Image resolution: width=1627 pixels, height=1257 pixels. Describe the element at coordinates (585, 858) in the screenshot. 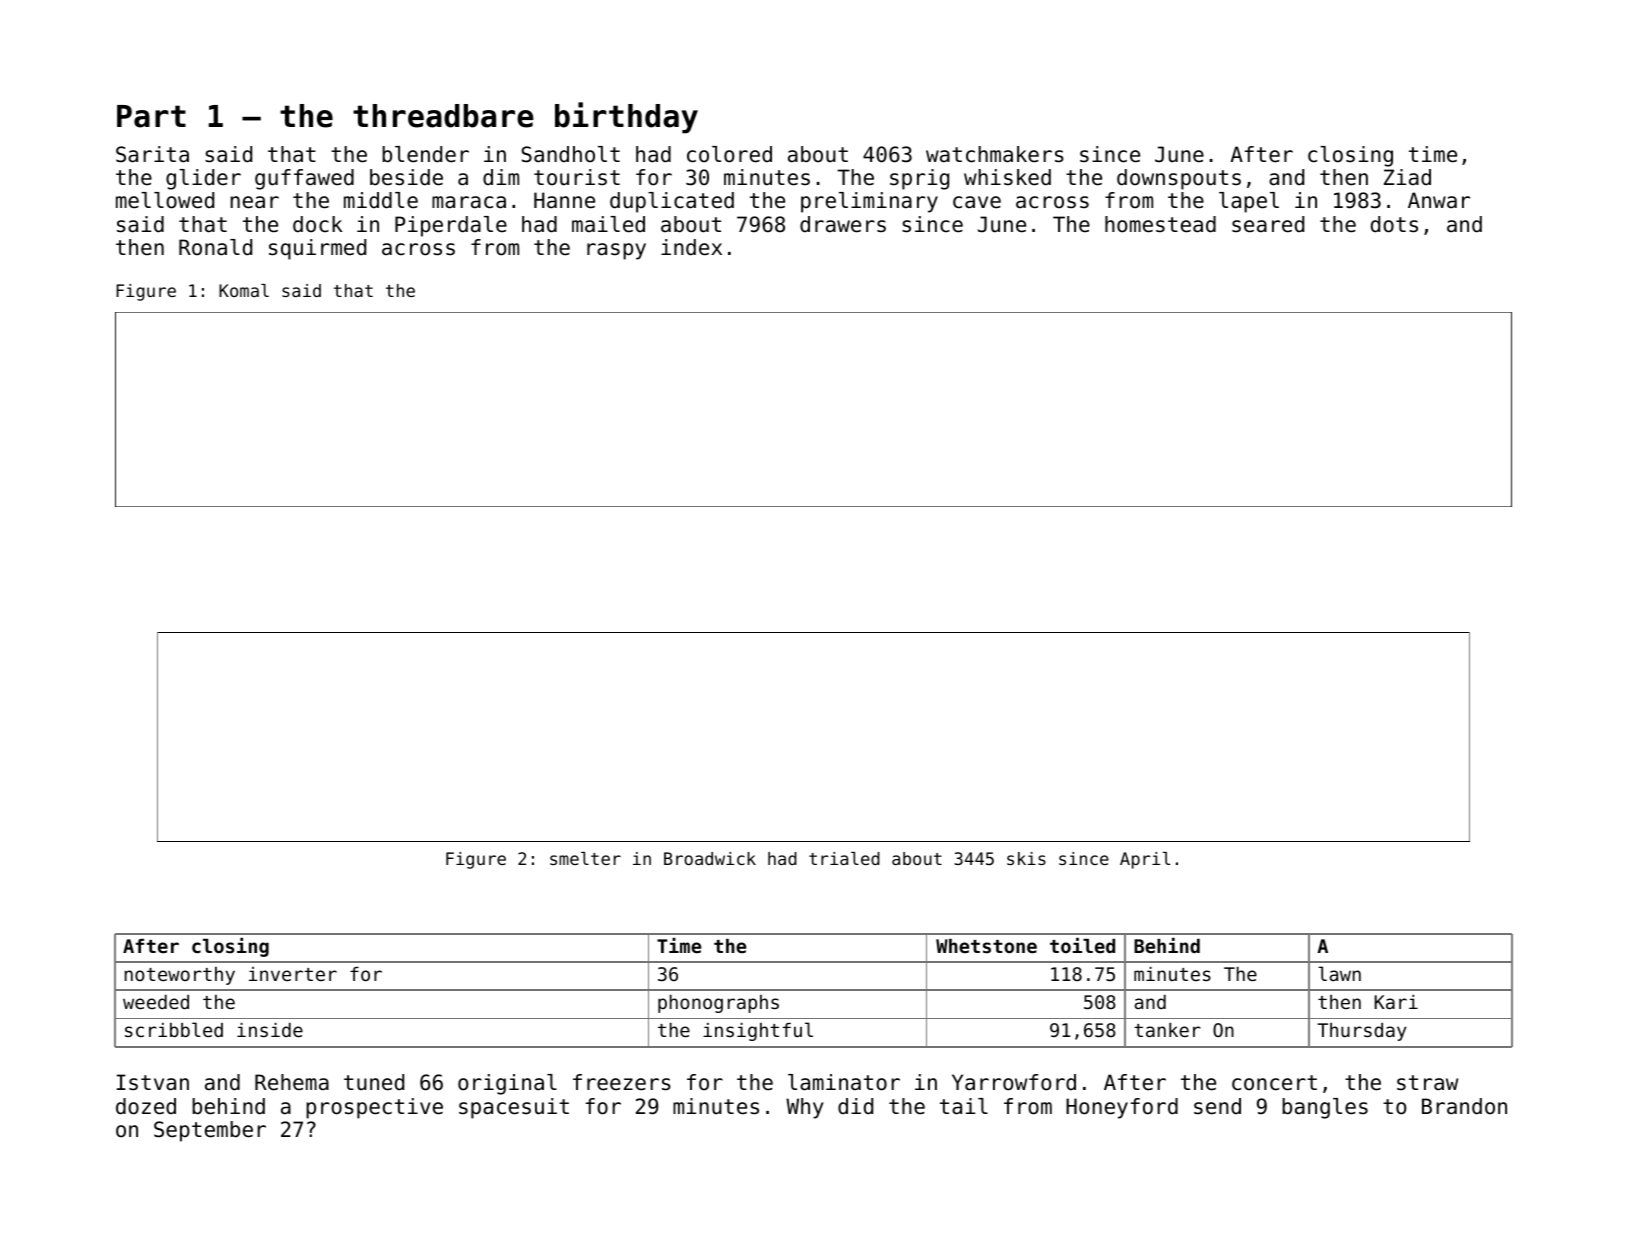

I see `smelter` at that location.
